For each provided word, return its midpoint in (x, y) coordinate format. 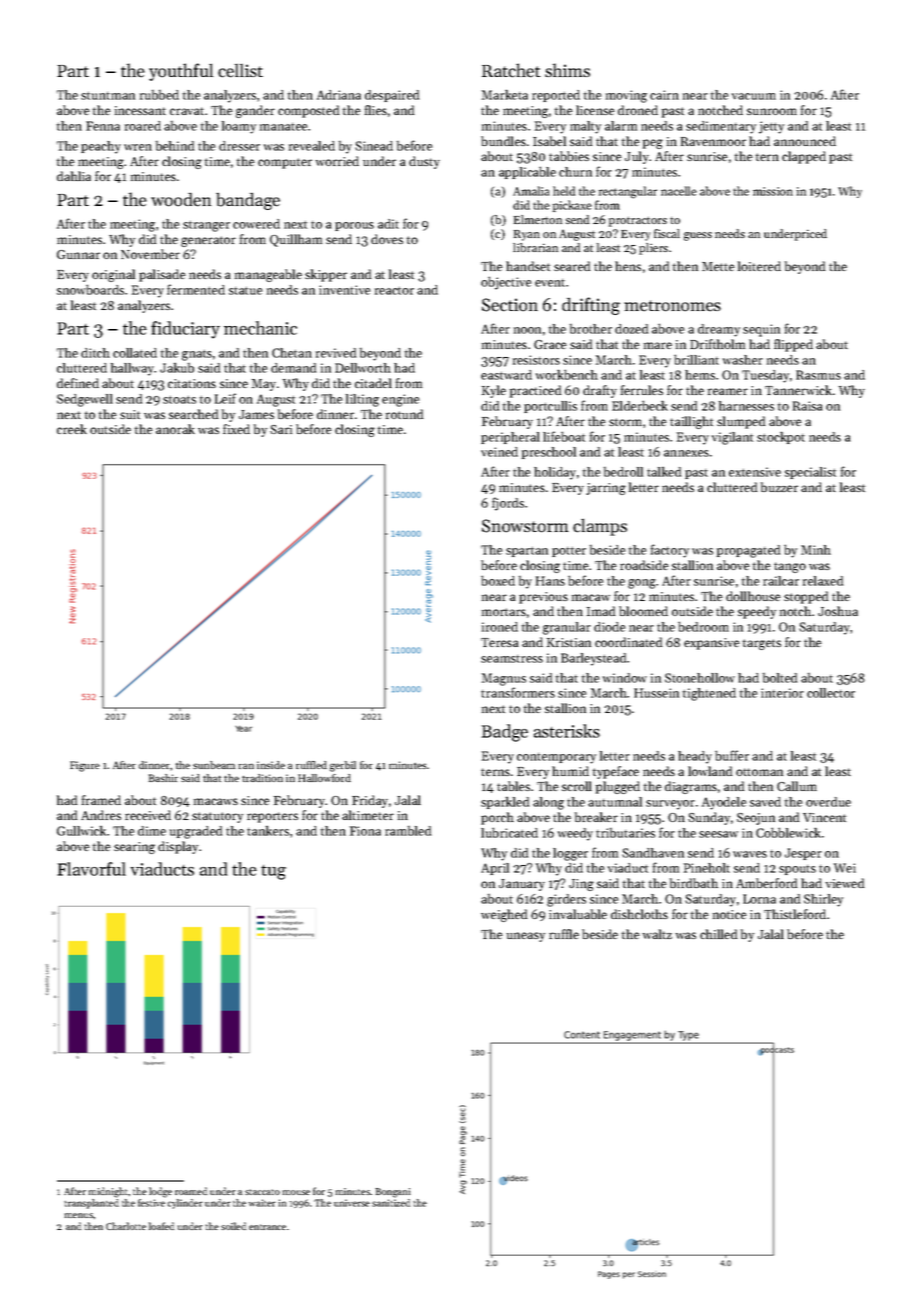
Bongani (393, 1193)
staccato (262, 1192)
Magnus (504, 679)
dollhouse (753, 596)
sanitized (391, 1203)
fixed (236, 429)
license (595, 110)
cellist (240, 71)
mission (773, 191)
